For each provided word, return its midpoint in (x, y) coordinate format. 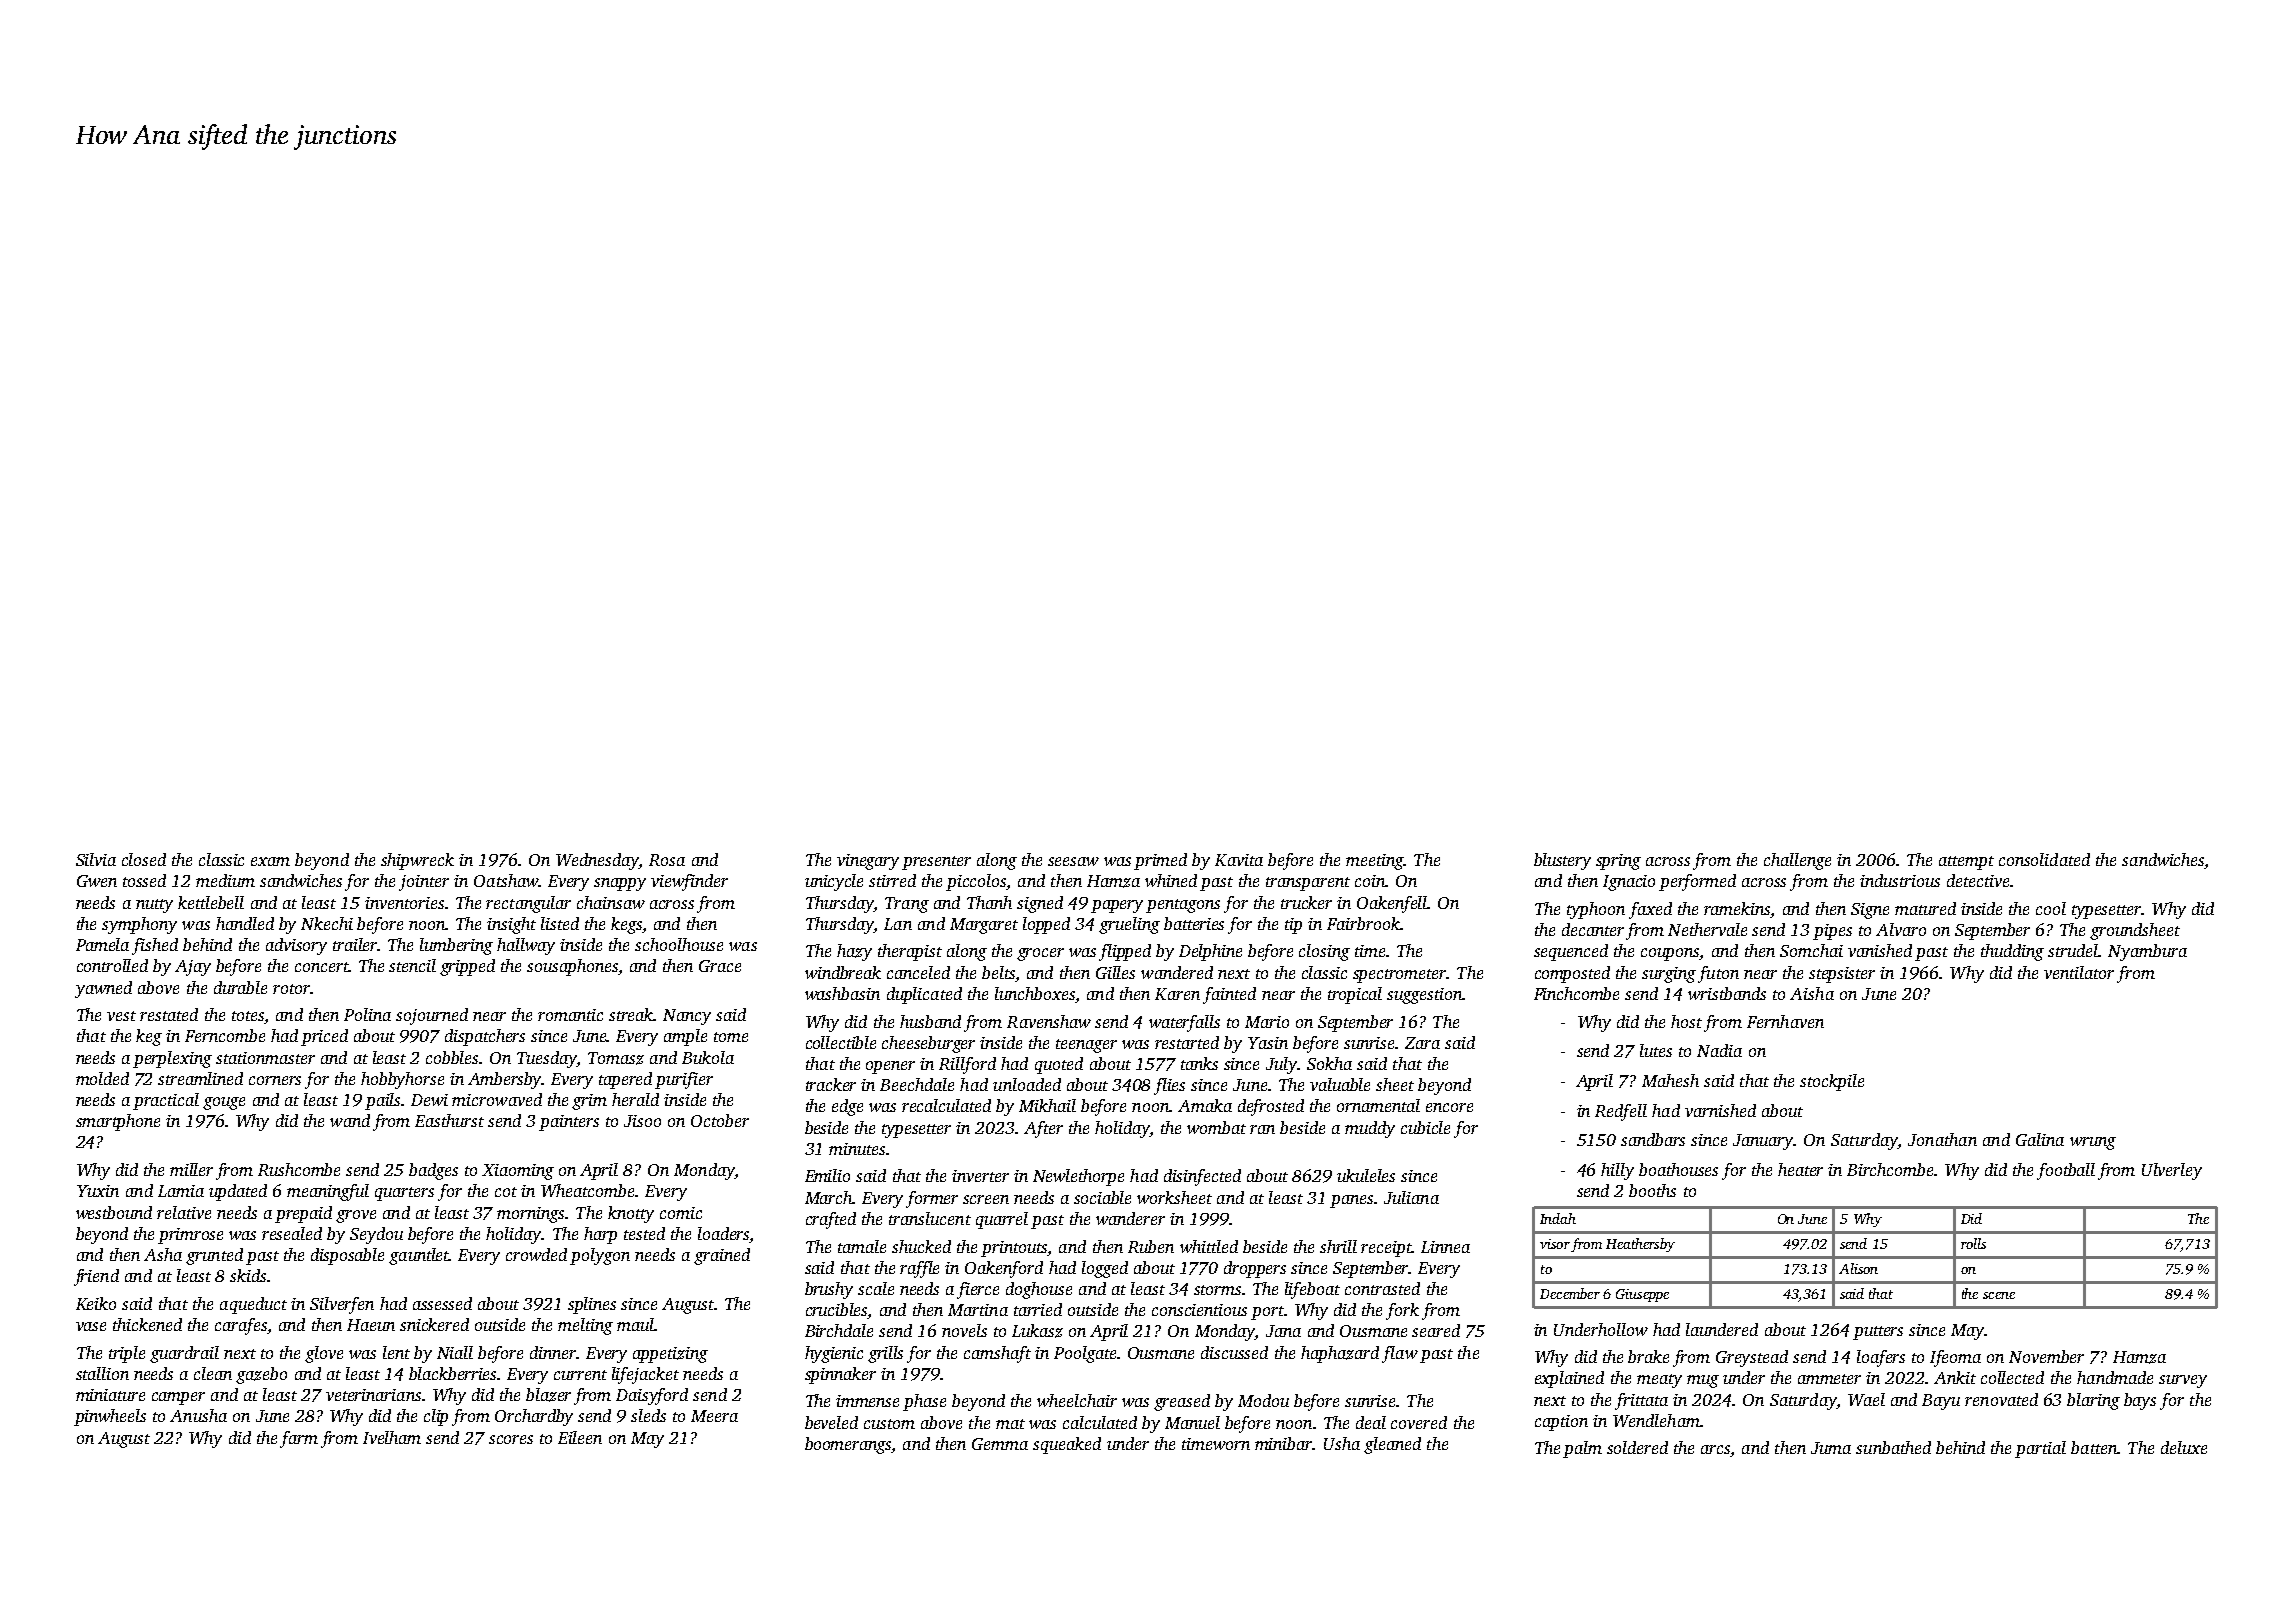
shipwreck (417, 861)
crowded (536, 1254)
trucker (1306, 902)
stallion (102, 1373)
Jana (1283, 1331)
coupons (1670, 954)
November (2046, 1356)
